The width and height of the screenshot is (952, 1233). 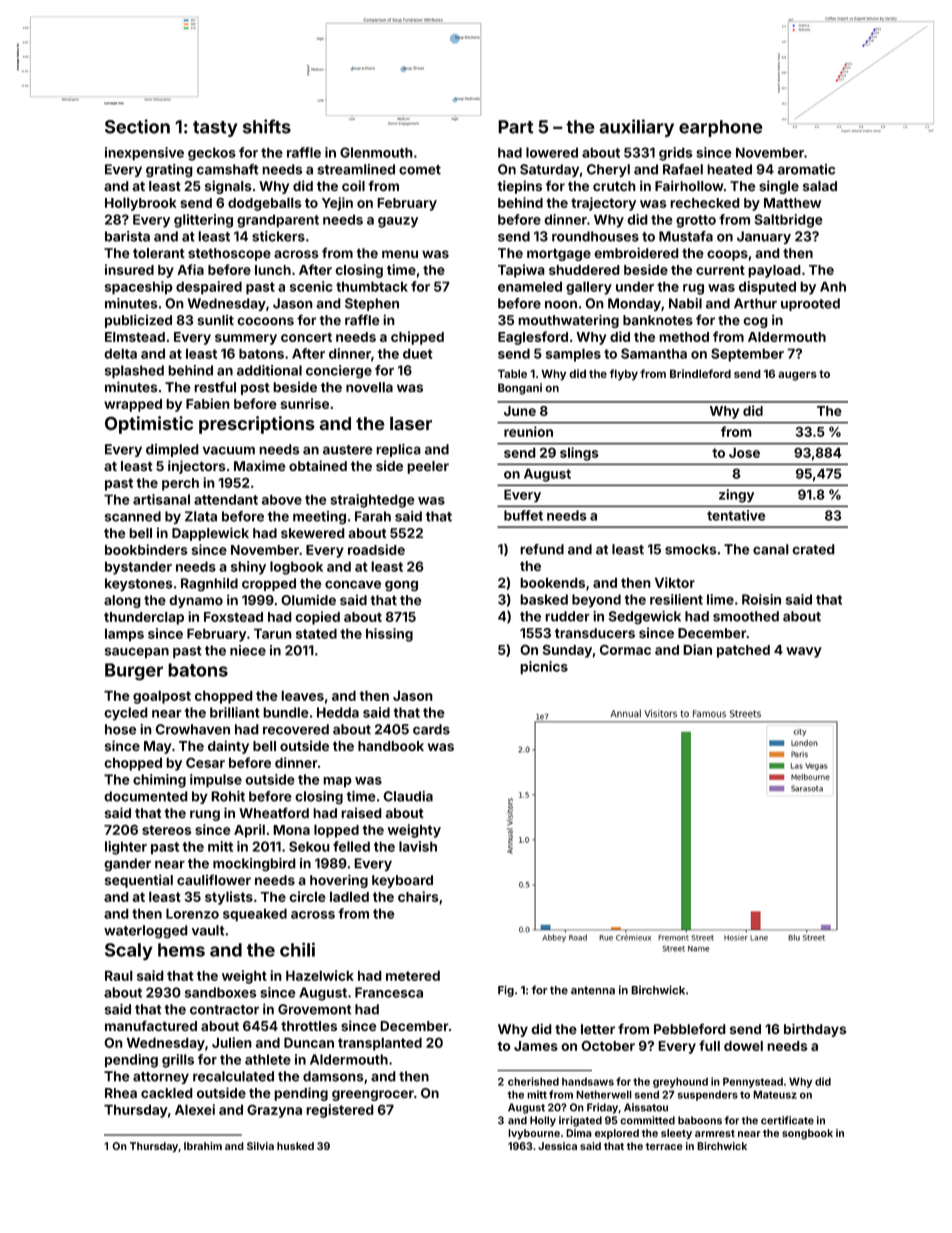 What do you see at coordinates (593, 990) in the screenshot?
I see `antenna` at bounding box center [593, 990].
